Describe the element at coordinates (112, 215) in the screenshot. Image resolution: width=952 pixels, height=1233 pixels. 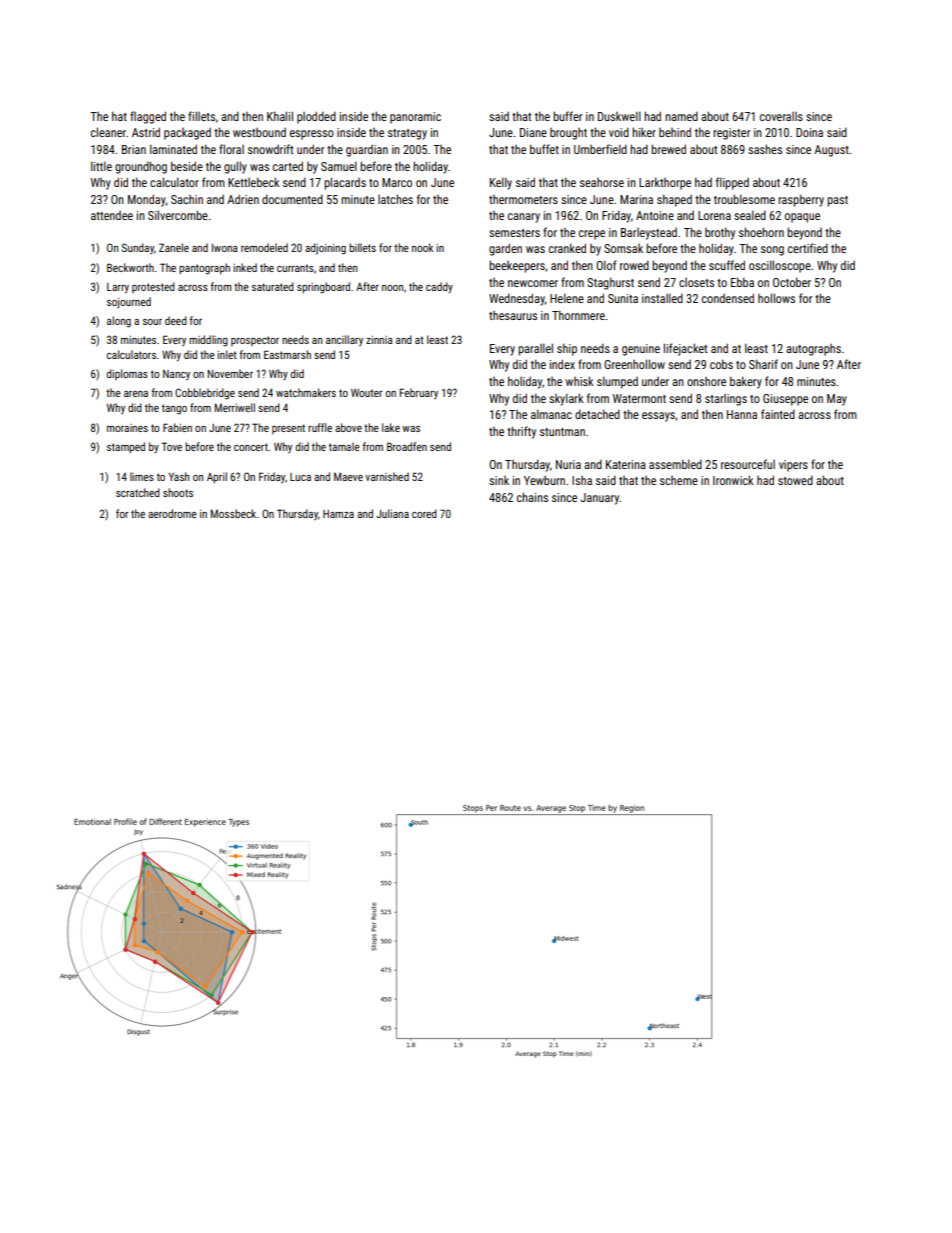
I see `attendee` at that location.
